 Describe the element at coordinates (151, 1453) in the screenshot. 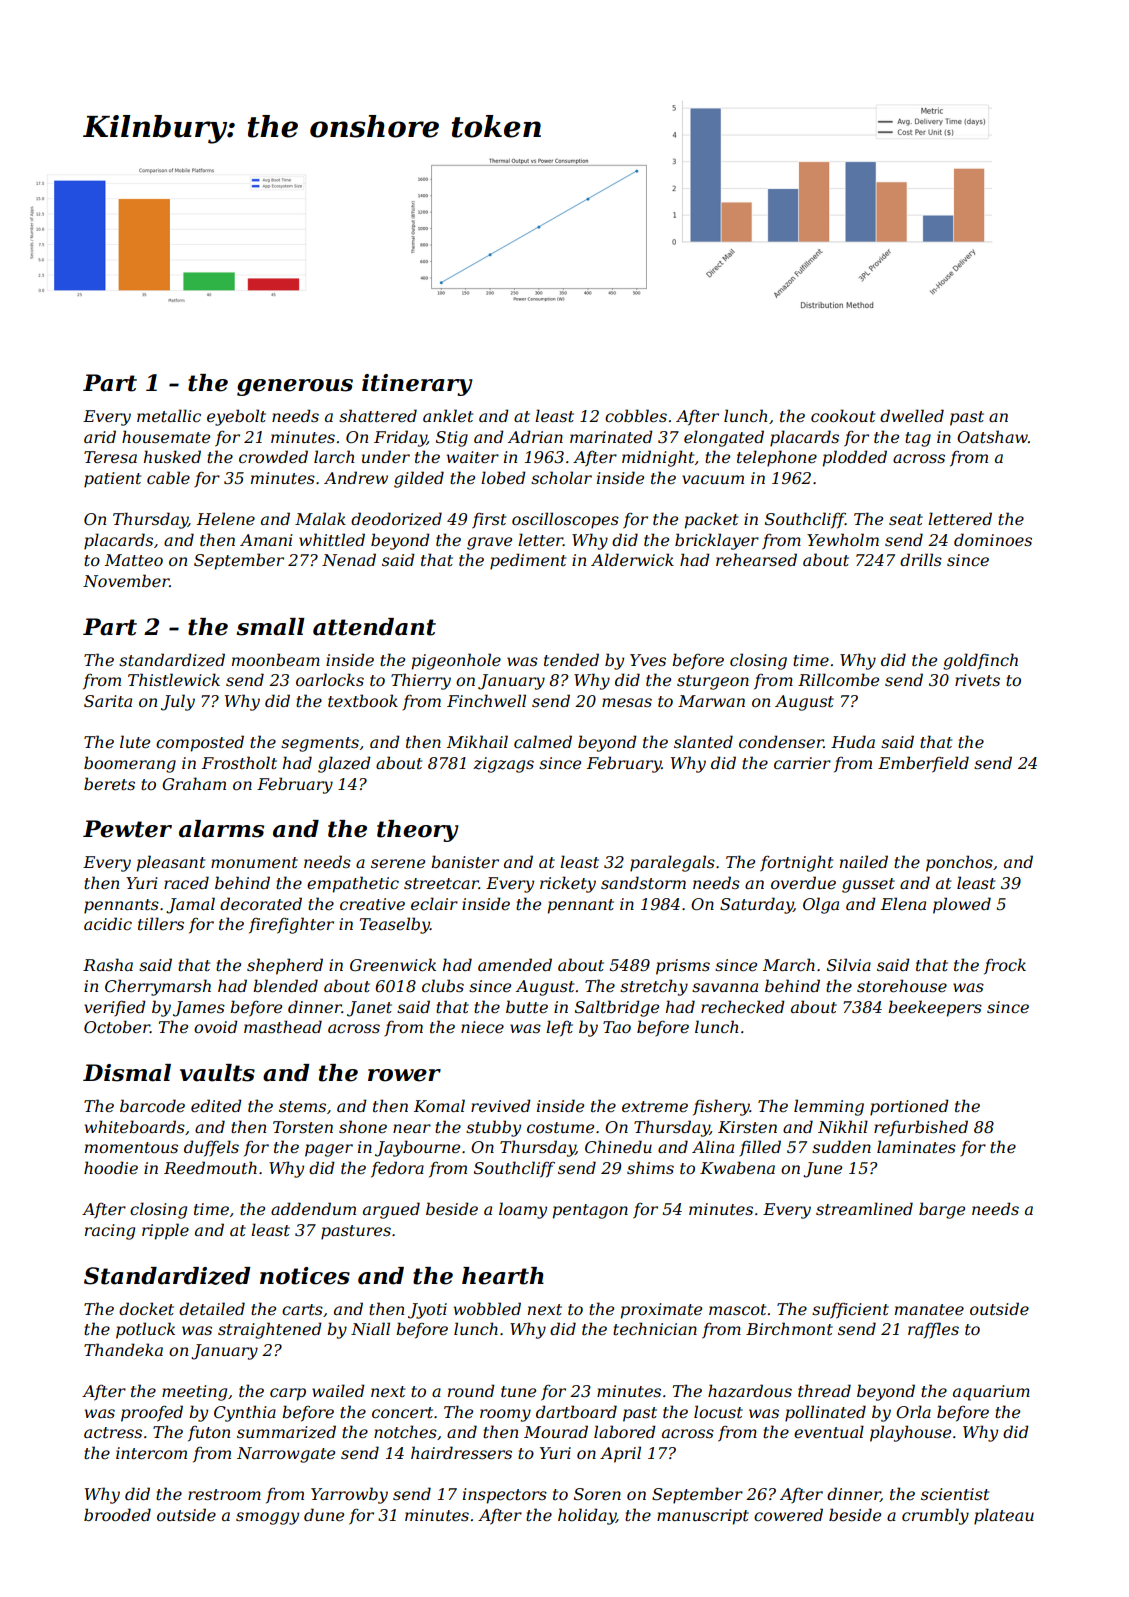

I see `intercom` at that location.
